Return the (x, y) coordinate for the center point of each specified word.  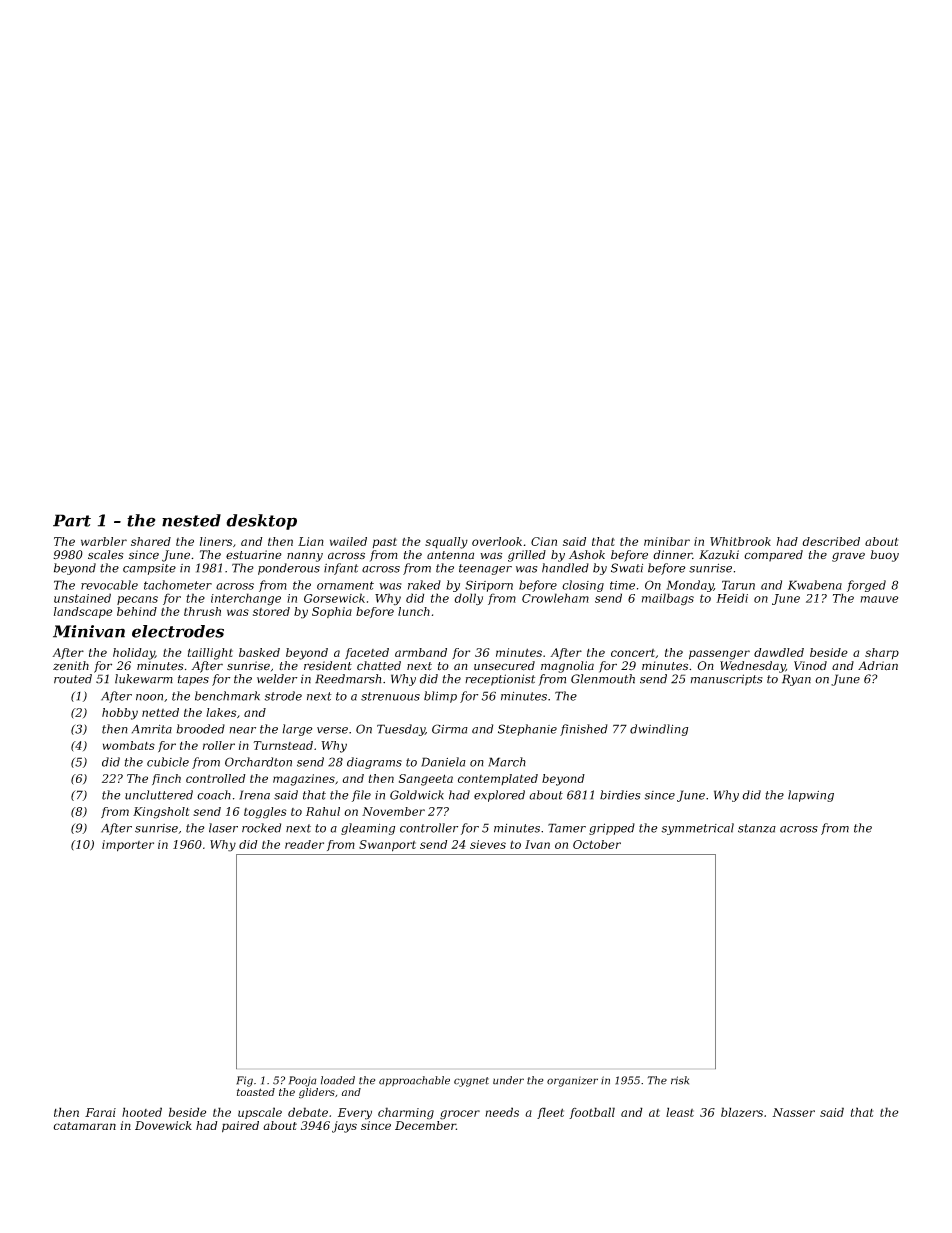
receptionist (500, 680)
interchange (246, 599)
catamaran (84, 1126)
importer (128, 846)
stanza (757, 828)
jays (344, 1127)
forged (866, 586)
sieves (488, 844)
